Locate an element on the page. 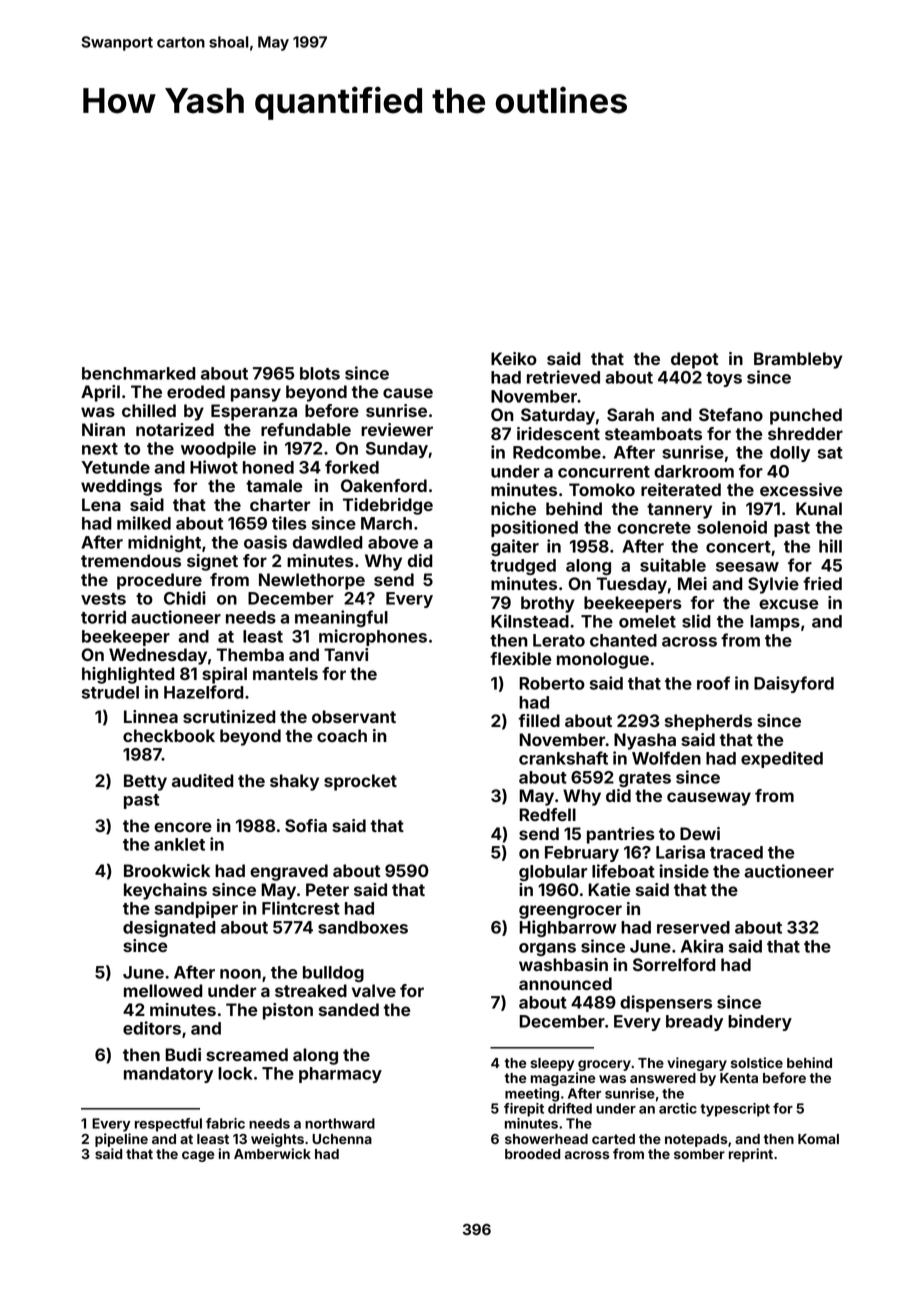  retrieved is located at coordinates (563, 377).
